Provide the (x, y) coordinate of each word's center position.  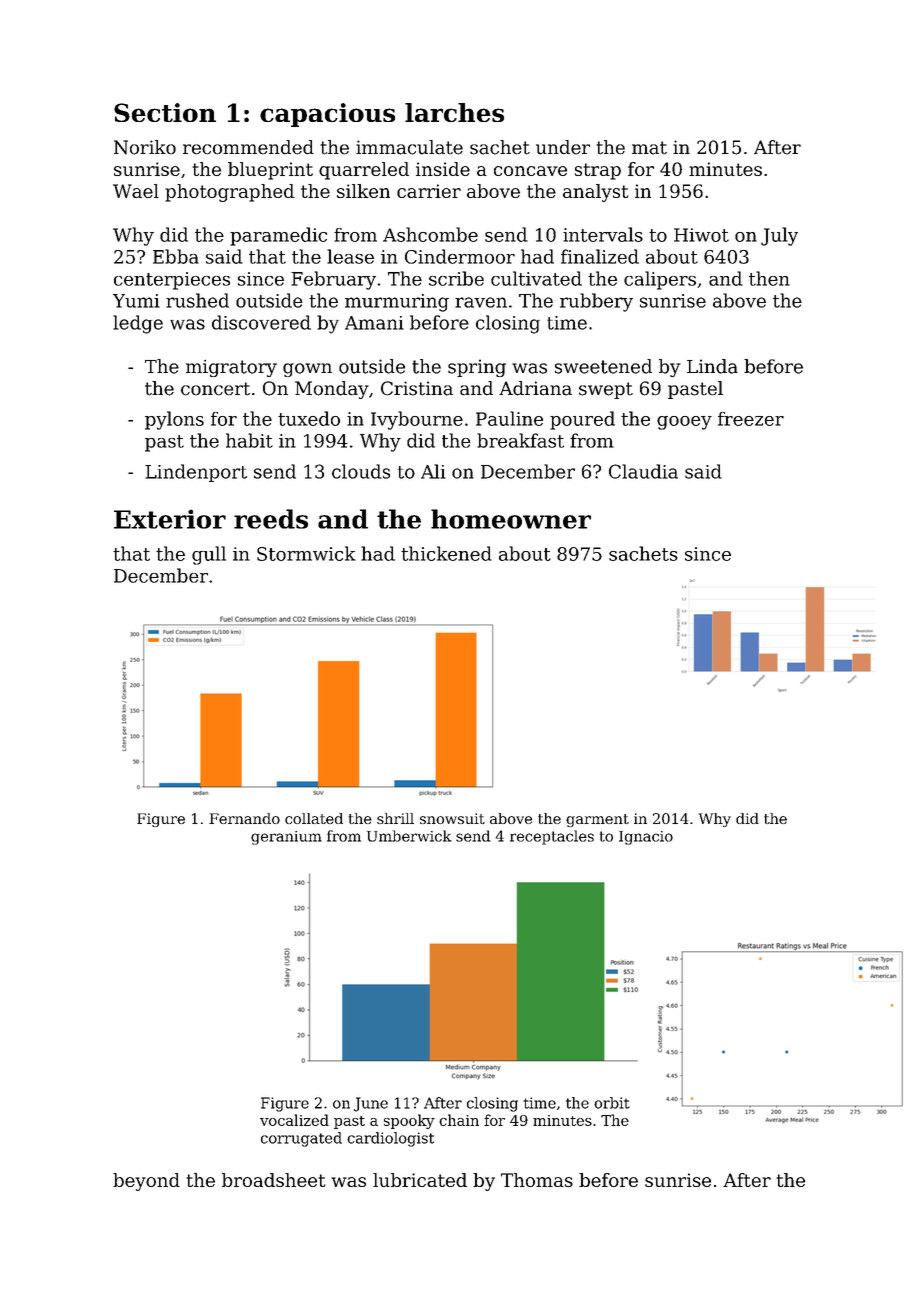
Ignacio (646, 838)
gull (209, 555)
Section (165, 112)
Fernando (244, 818)
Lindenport (196, 473)
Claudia (643, 471)
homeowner (511, 519)
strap (598, 171)
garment (597, 820)
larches (454, 112)
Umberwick (409, 836)
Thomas (537, 1180)
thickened (446, 553)
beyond (146, 1182)
